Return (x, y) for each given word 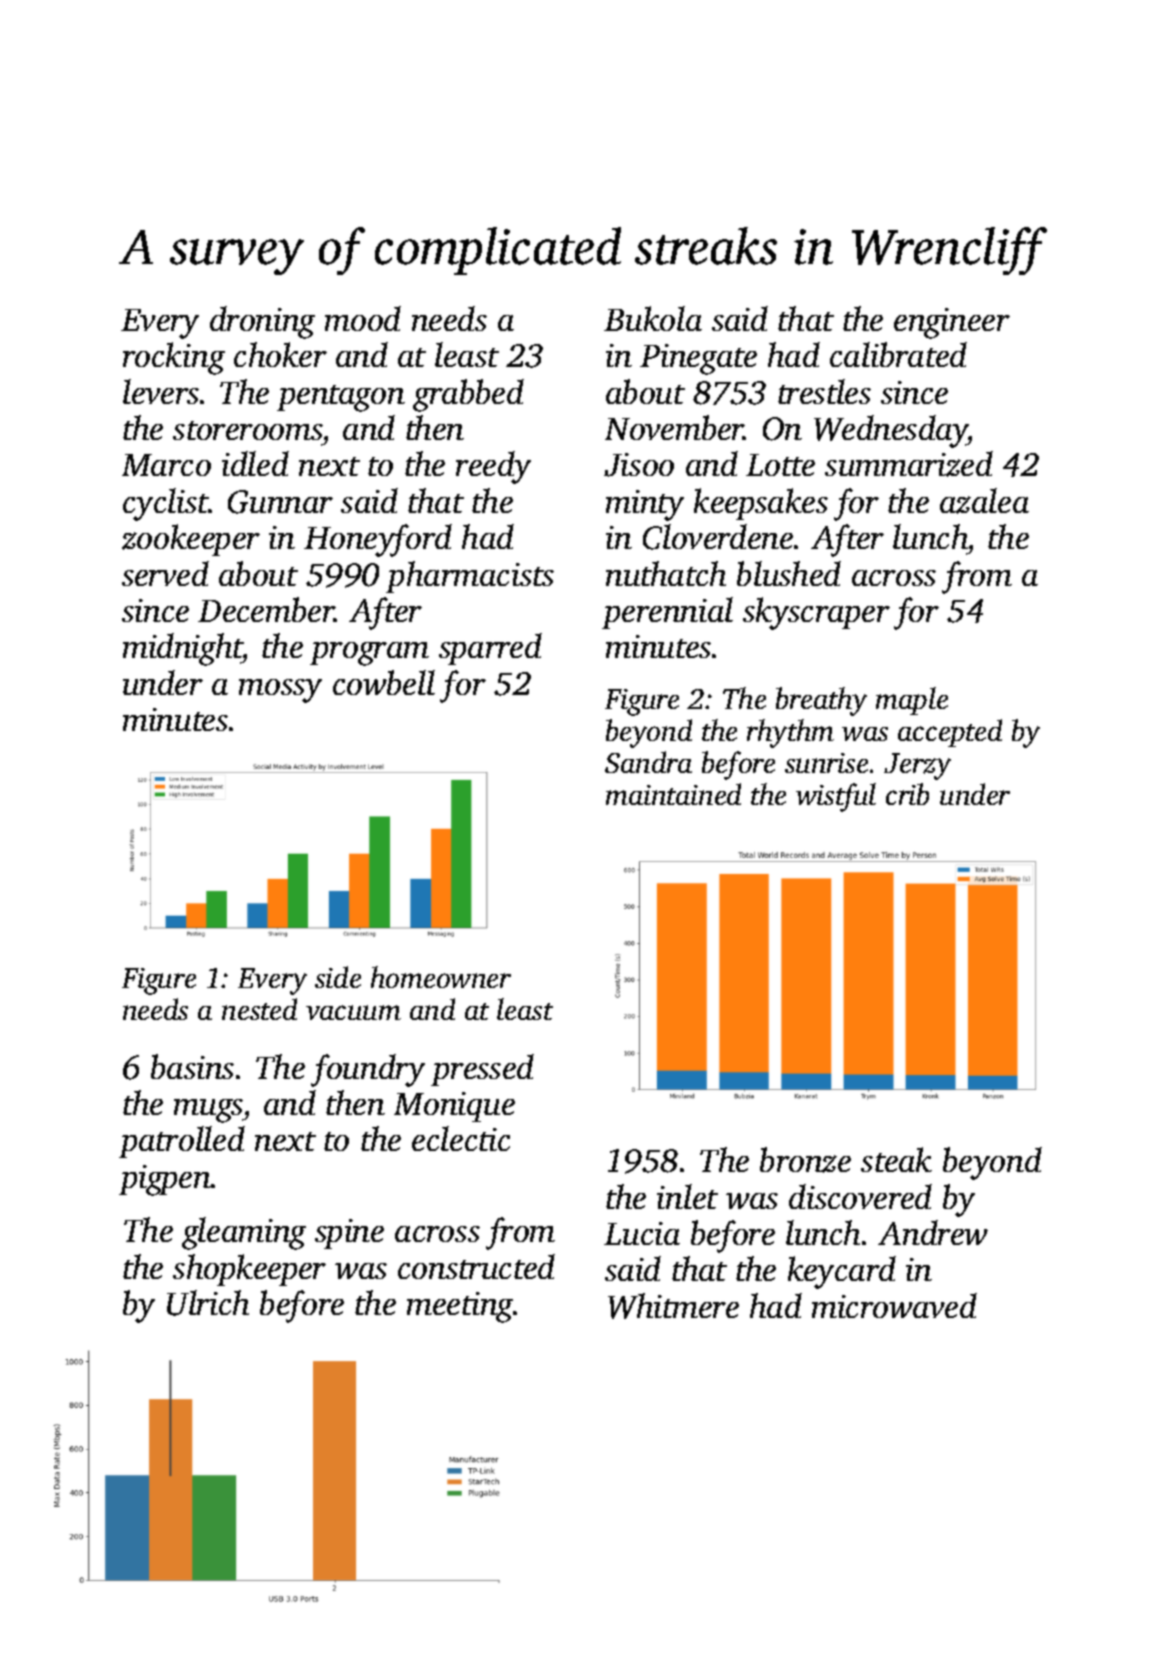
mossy (280, 691)
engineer (952, 323)
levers (161, 391)
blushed (789, 573)
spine (349, 1234)
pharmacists (470, 577)
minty (645, 505)
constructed (476, 1266)
